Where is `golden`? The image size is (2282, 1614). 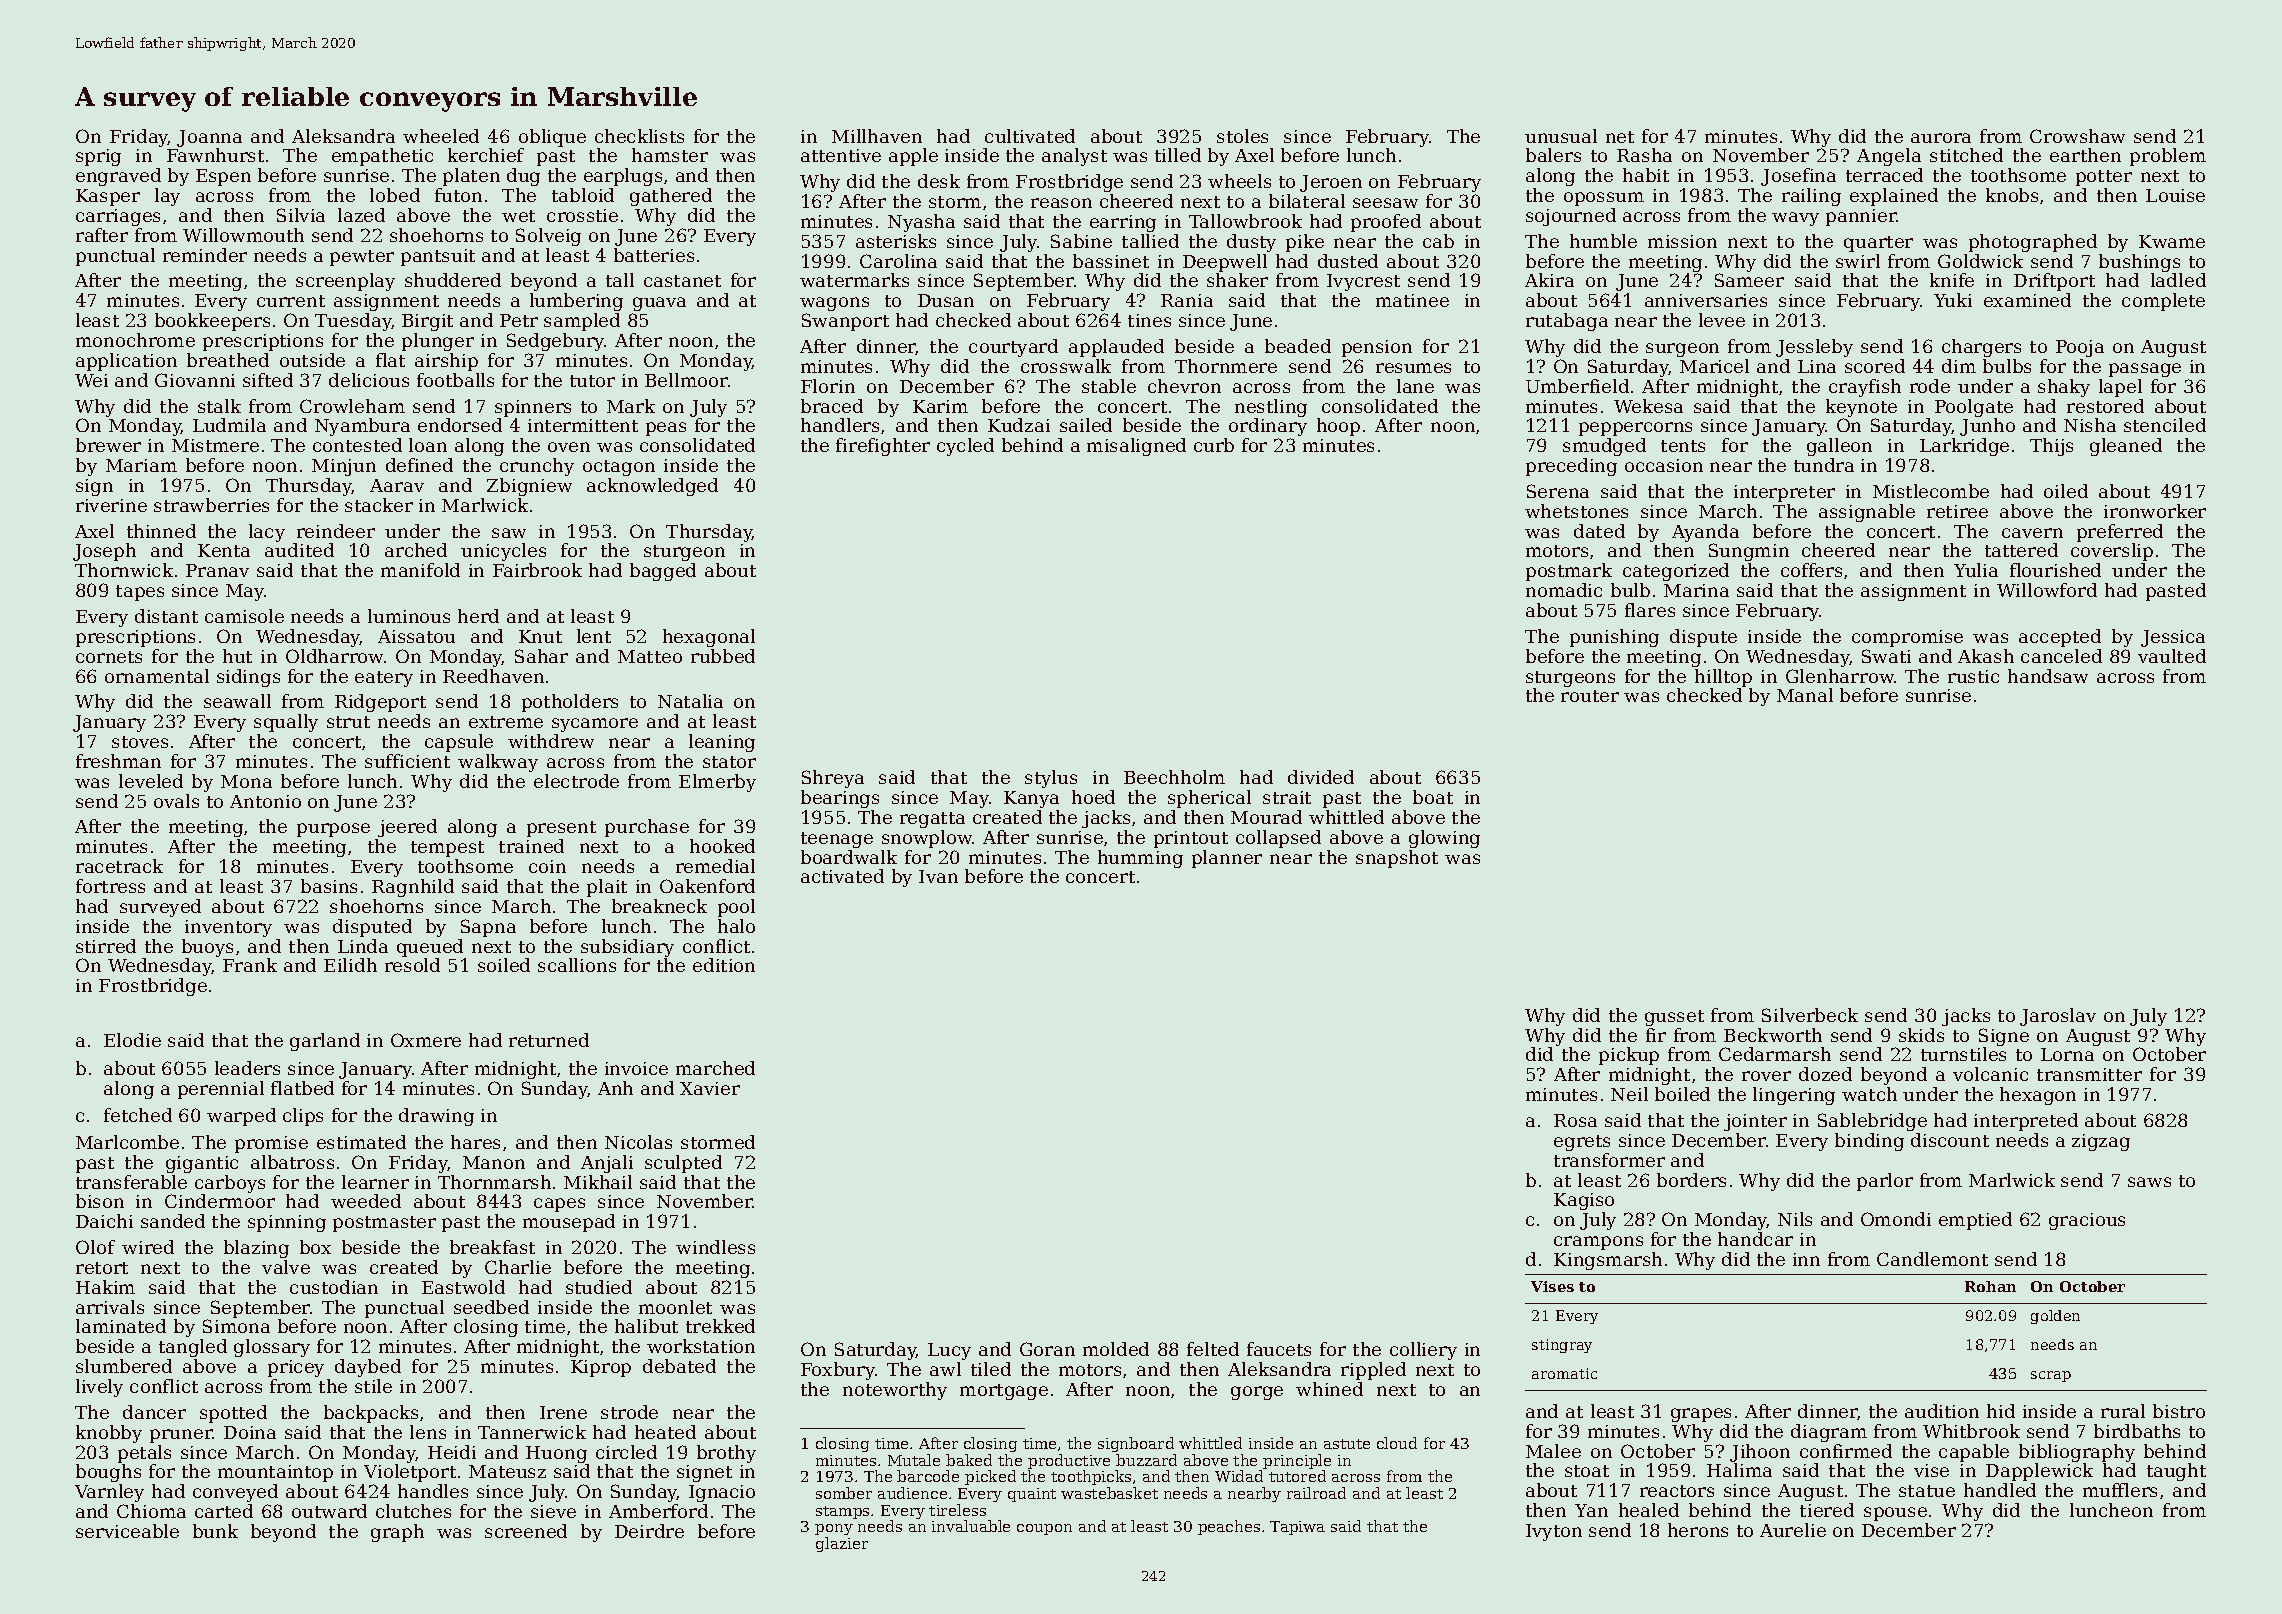
golden is located at coordinates (2055, 1317).
